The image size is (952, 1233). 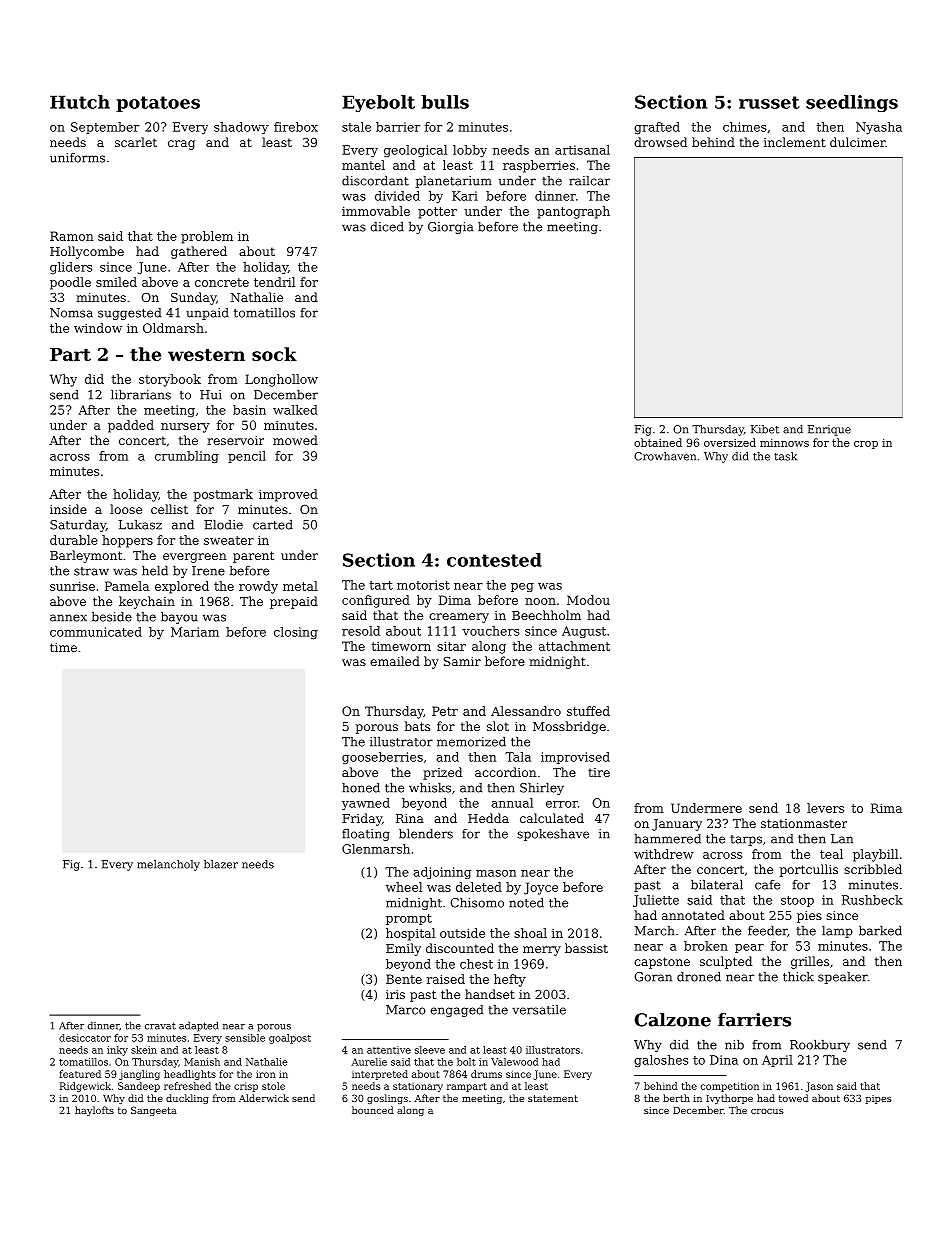 What do you see at coordinates (181, 145) in the page?
I see `crag` at bounding box center [181, 145].
